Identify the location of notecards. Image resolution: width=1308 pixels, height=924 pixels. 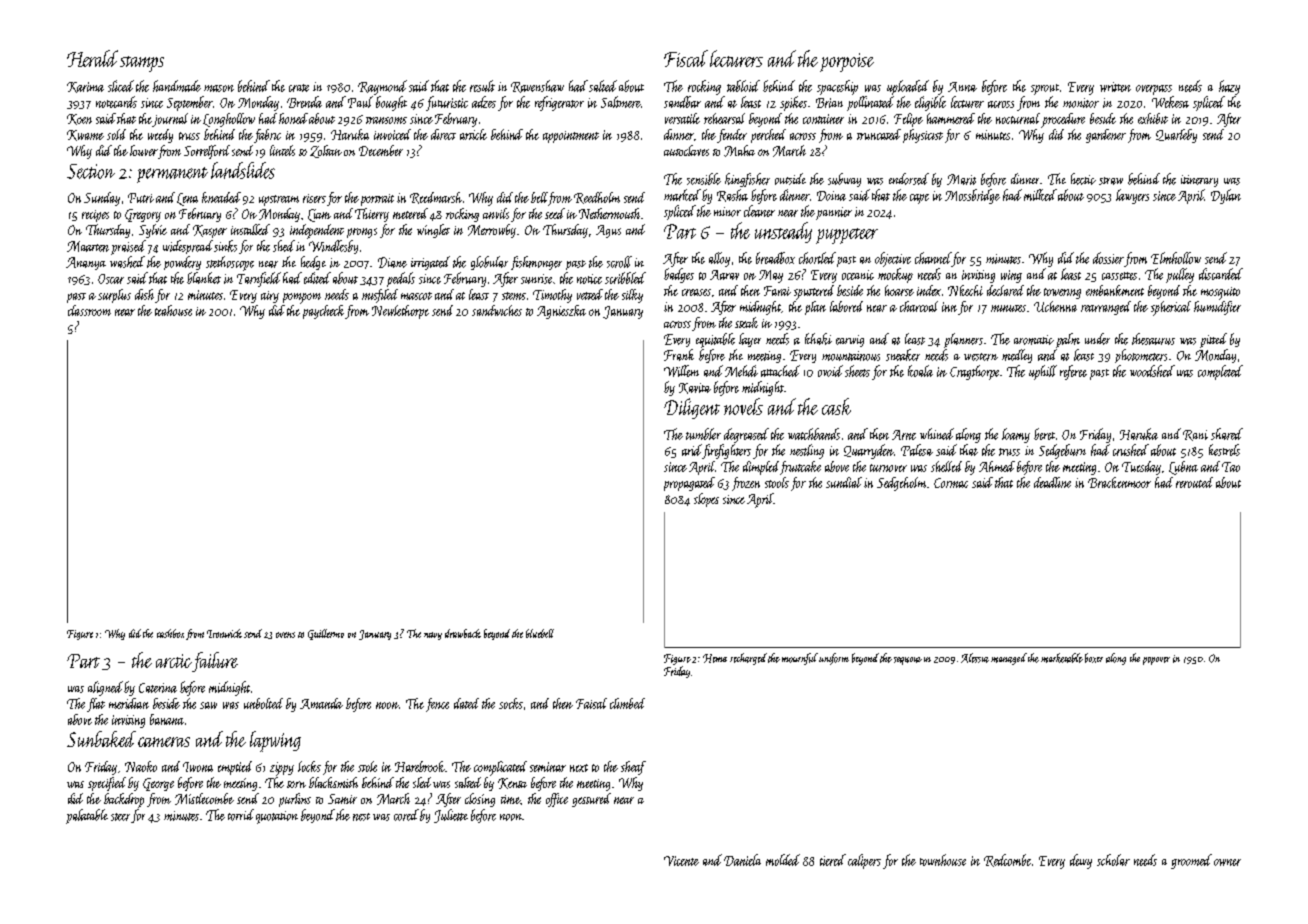
(116, 102).
